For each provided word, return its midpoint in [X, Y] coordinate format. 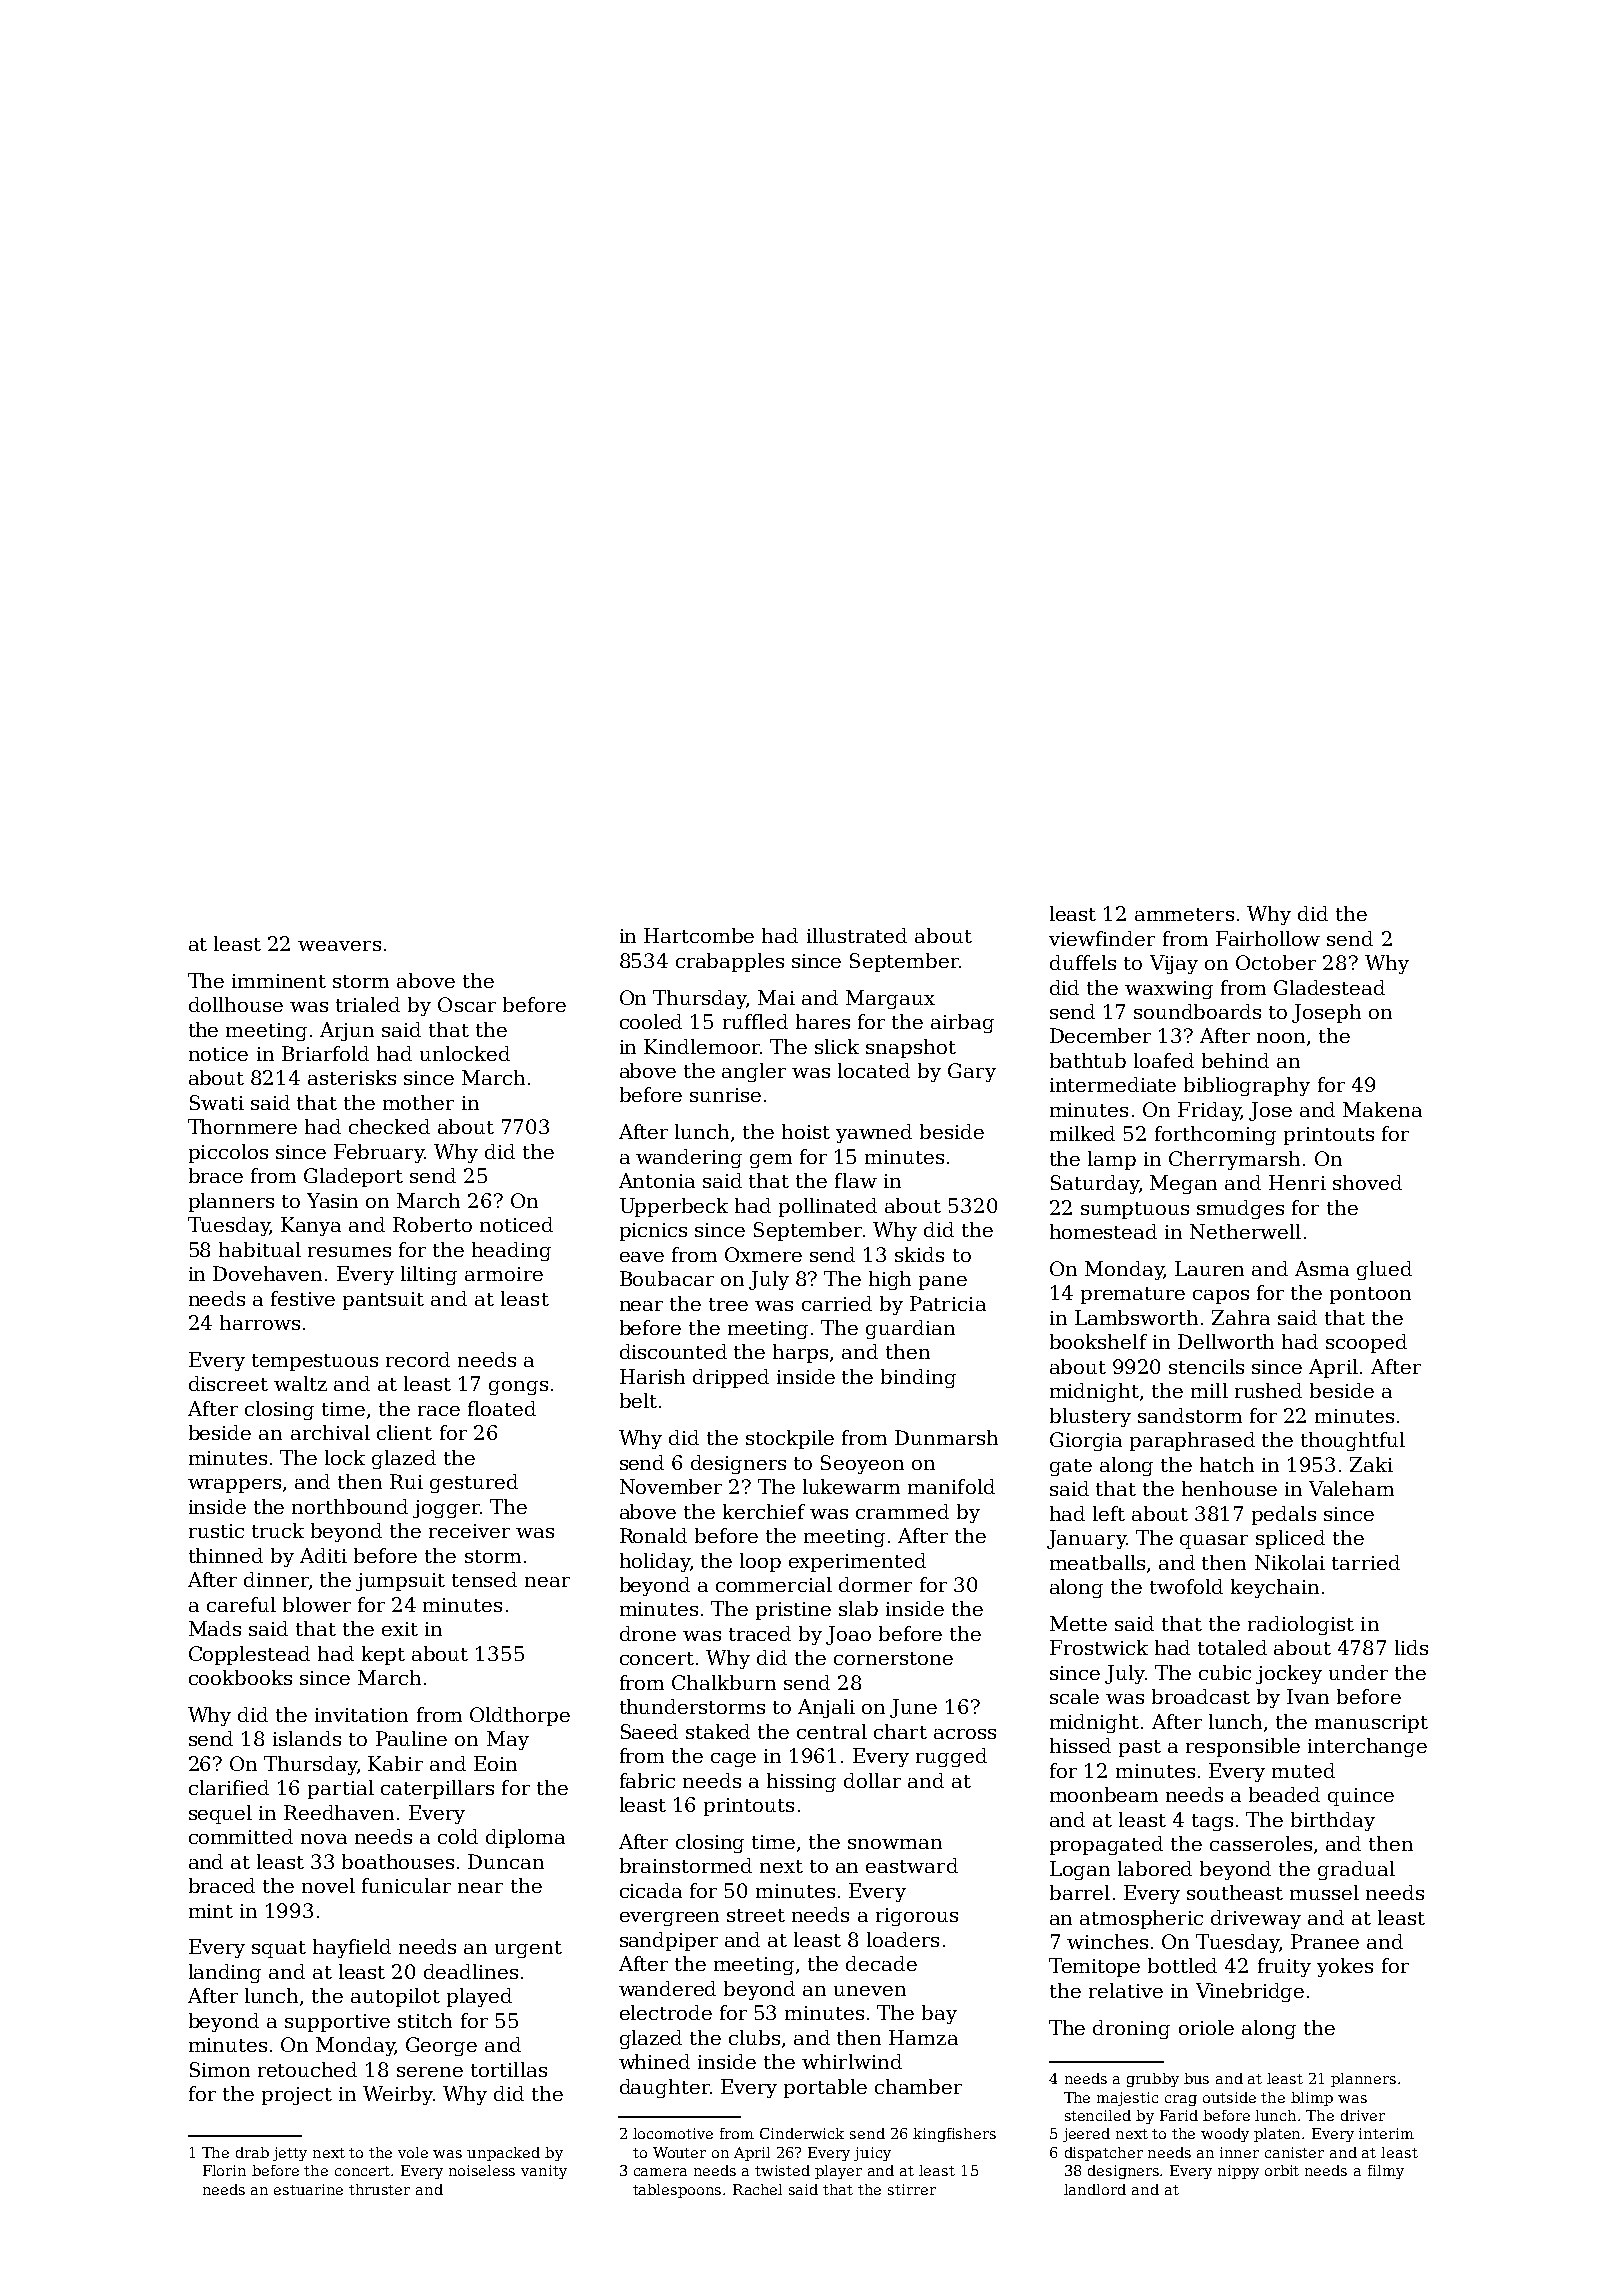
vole [413, 2152]
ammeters [1184, 914]
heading [511, 1251]
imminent [279, 981]
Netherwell [1245, 1231]
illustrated [857, 935]
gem [771, 1161]
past [1140, 1748]
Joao [848, 1635]
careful [241, 1604]
